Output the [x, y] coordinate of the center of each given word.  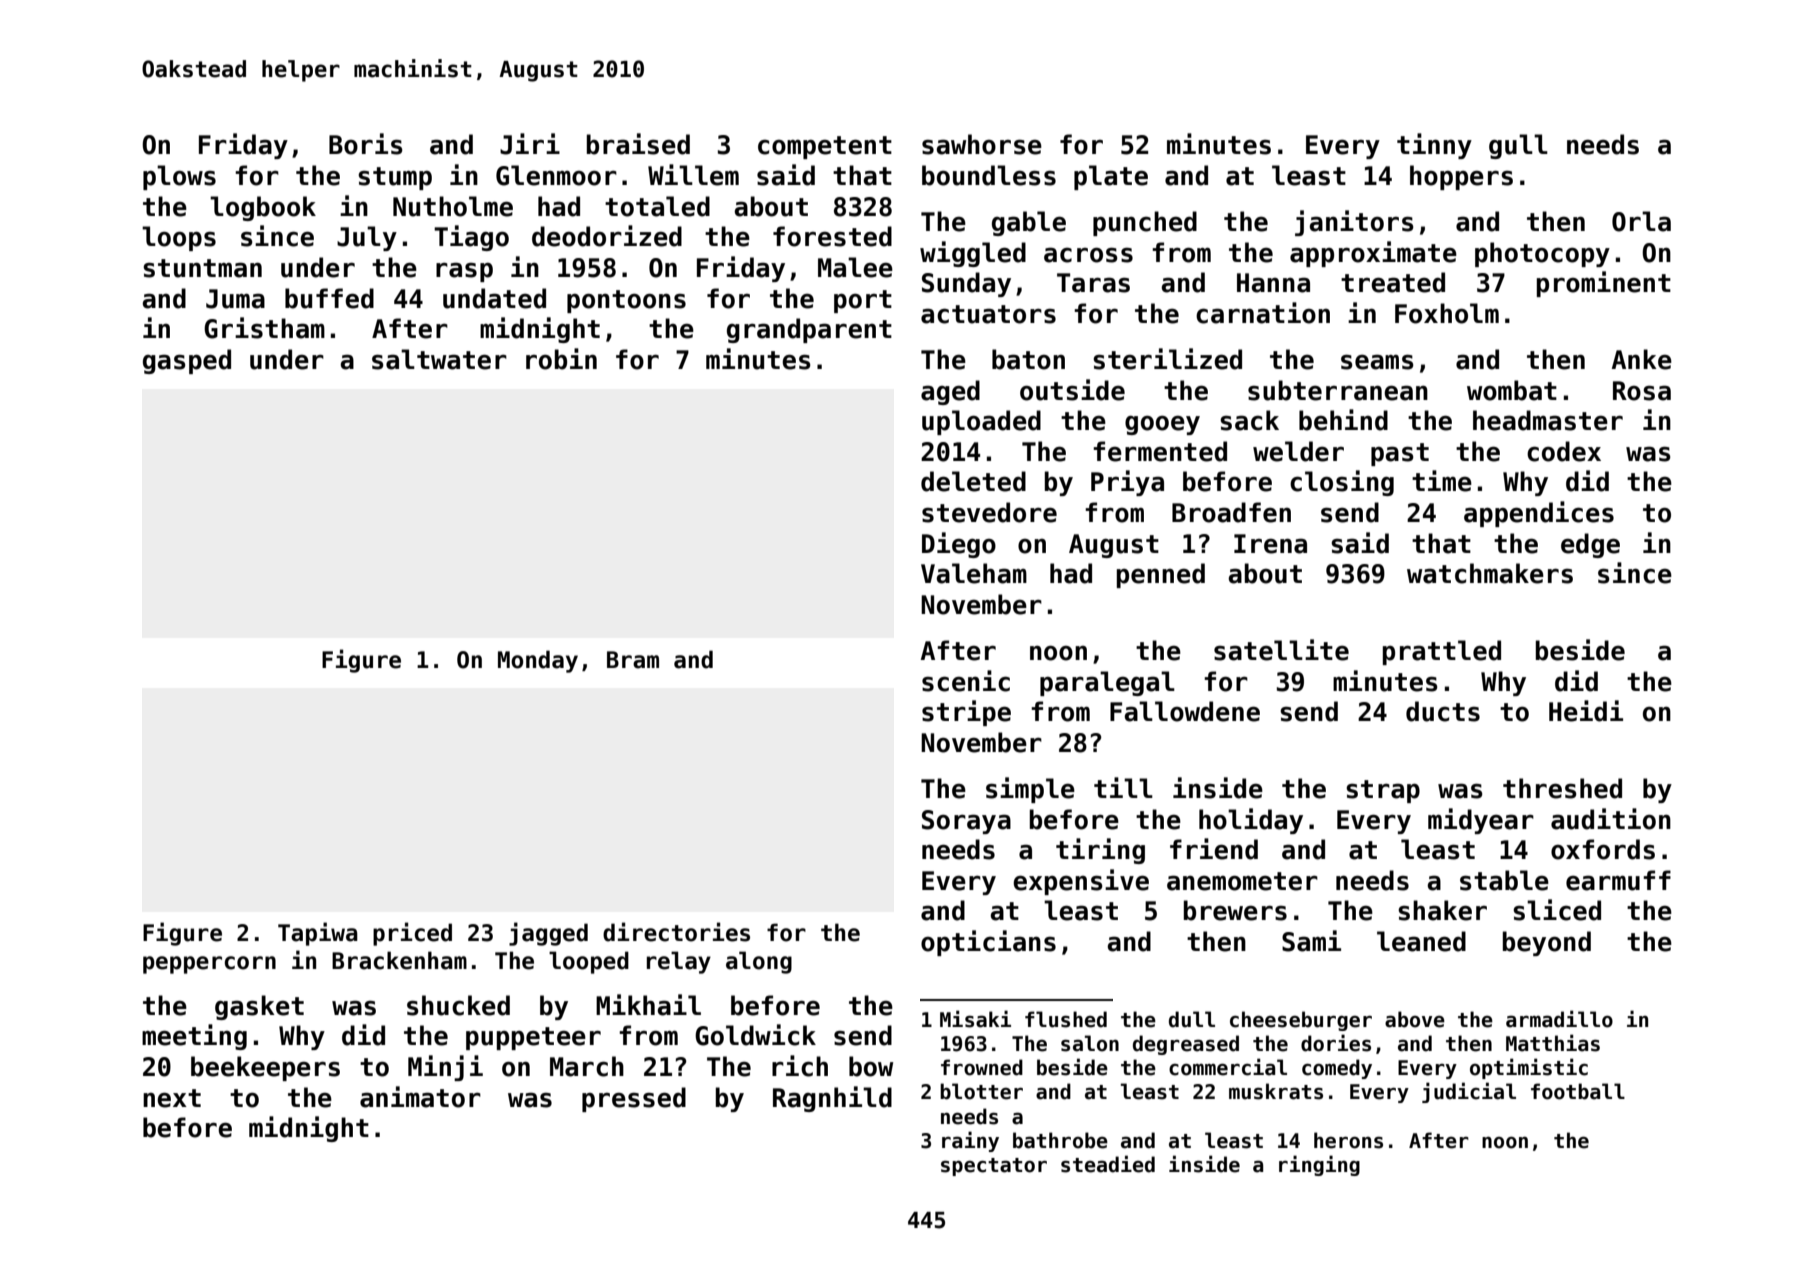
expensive [1081, 882]
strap [1383, 791]
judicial [1469, 1092]
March [587, 1066]
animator [420, 1097]
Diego [959, 545]
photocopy [1542, 254]
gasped [187, 361]
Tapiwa [318, 934]
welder [1298, 451]
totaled [657, 206]
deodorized [607, 236]
